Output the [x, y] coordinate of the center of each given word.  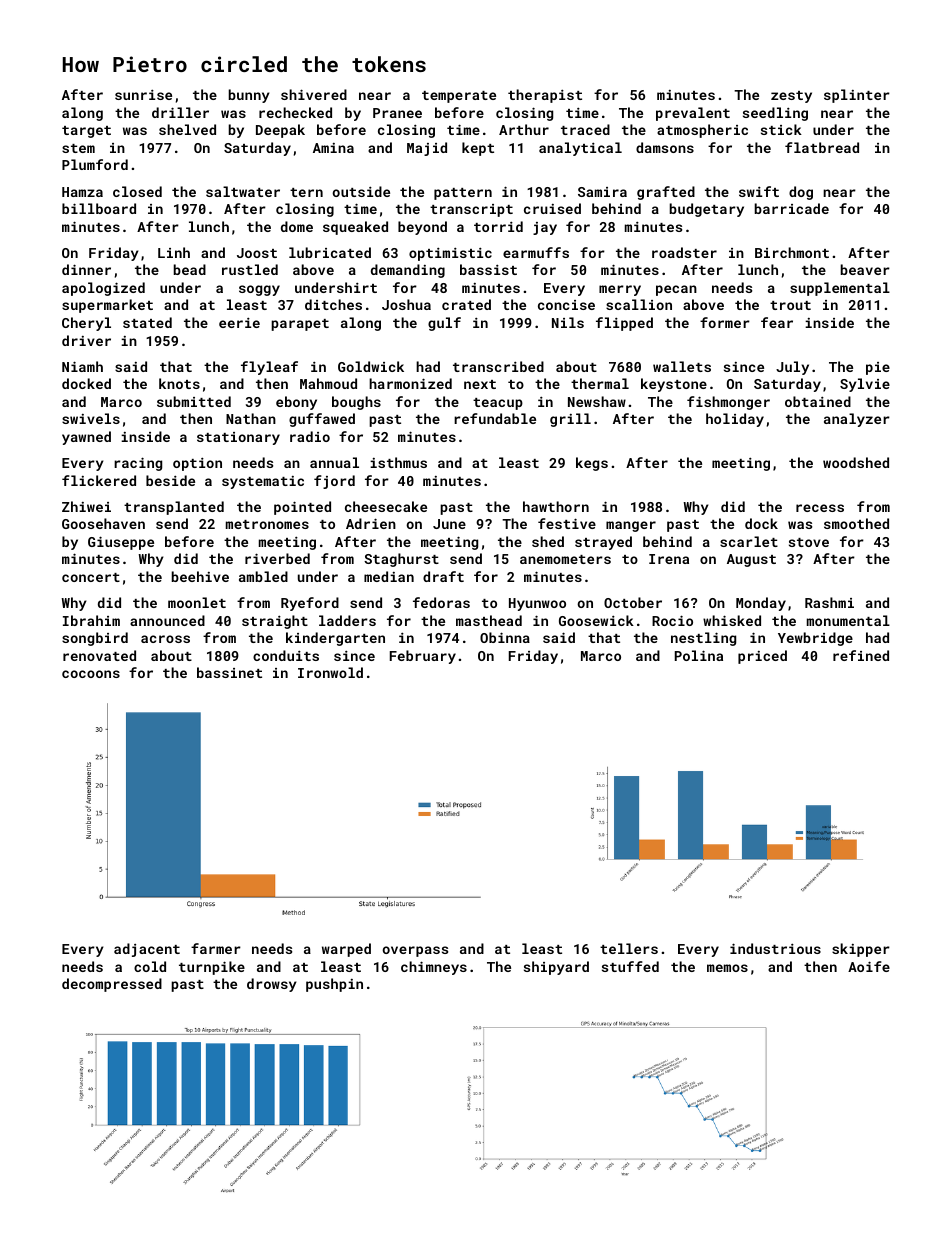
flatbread [822, 147]
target [86, 132]
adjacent [147, 950]
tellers [629, 948]
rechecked [295, 112]
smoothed [856, 523]
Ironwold [330, 672]
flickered [99, 480]
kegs [592, 464]
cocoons [91, 674]
